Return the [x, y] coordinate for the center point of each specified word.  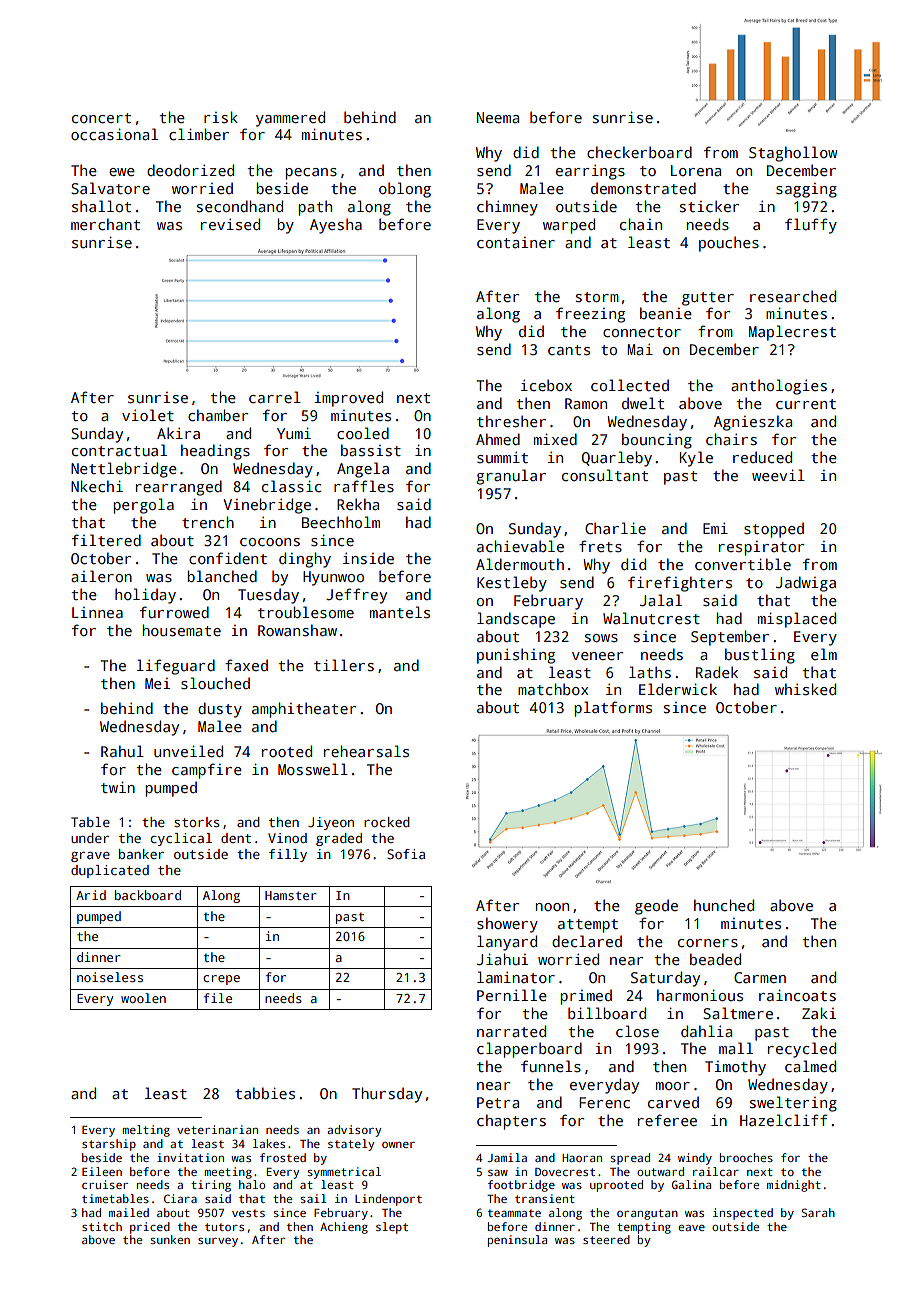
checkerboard [639, 152]
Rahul [122, 751]
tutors [224, 1227]
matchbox [553, 689]
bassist [371, 450]
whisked [805, 689]
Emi [715, 528]
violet [148, 415]
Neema [498, 117]
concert [101, 118]
